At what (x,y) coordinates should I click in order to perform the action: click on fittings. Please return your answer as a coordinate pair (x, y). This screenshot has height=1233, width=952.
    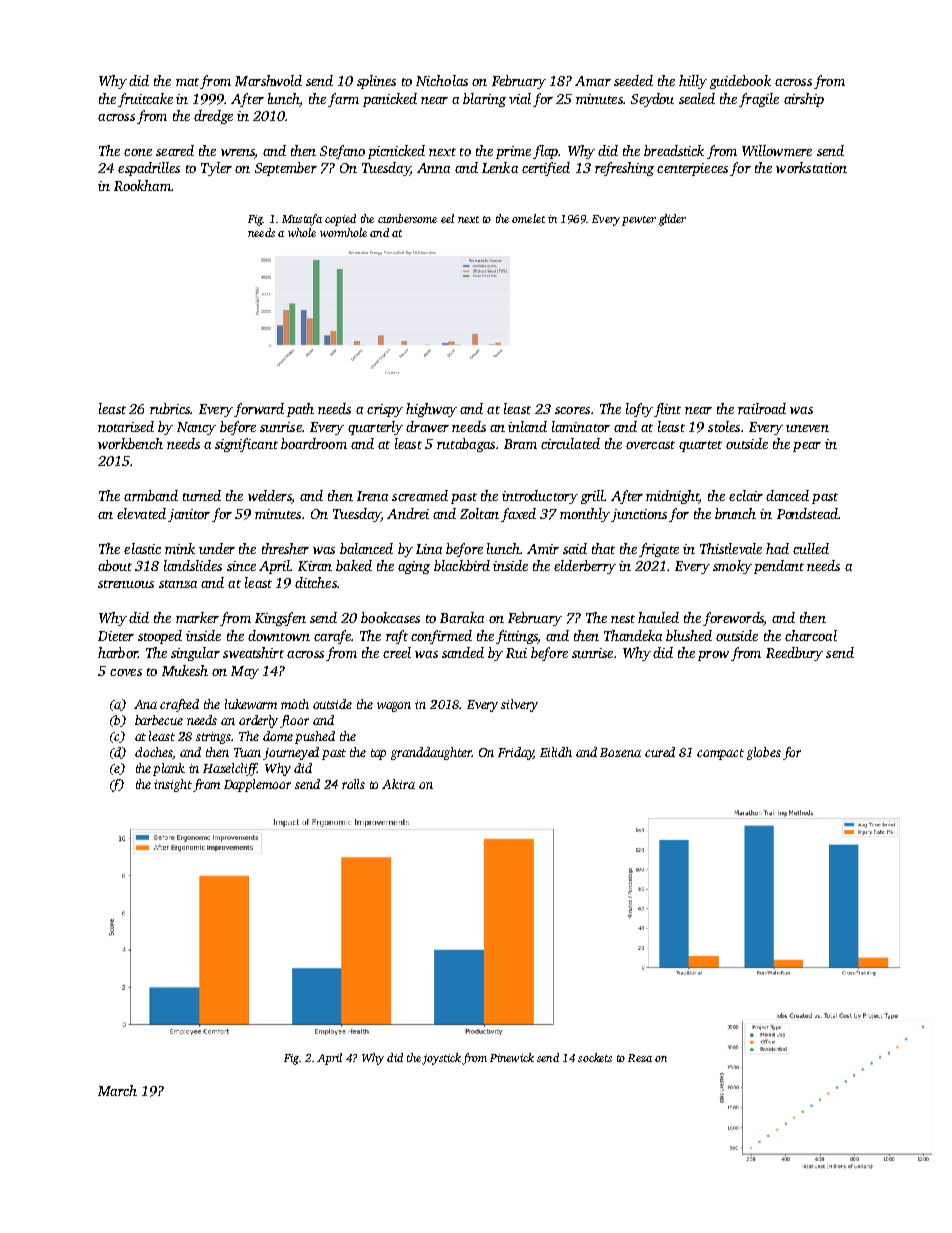
    Looking at the image, I should click on (517, 637).
